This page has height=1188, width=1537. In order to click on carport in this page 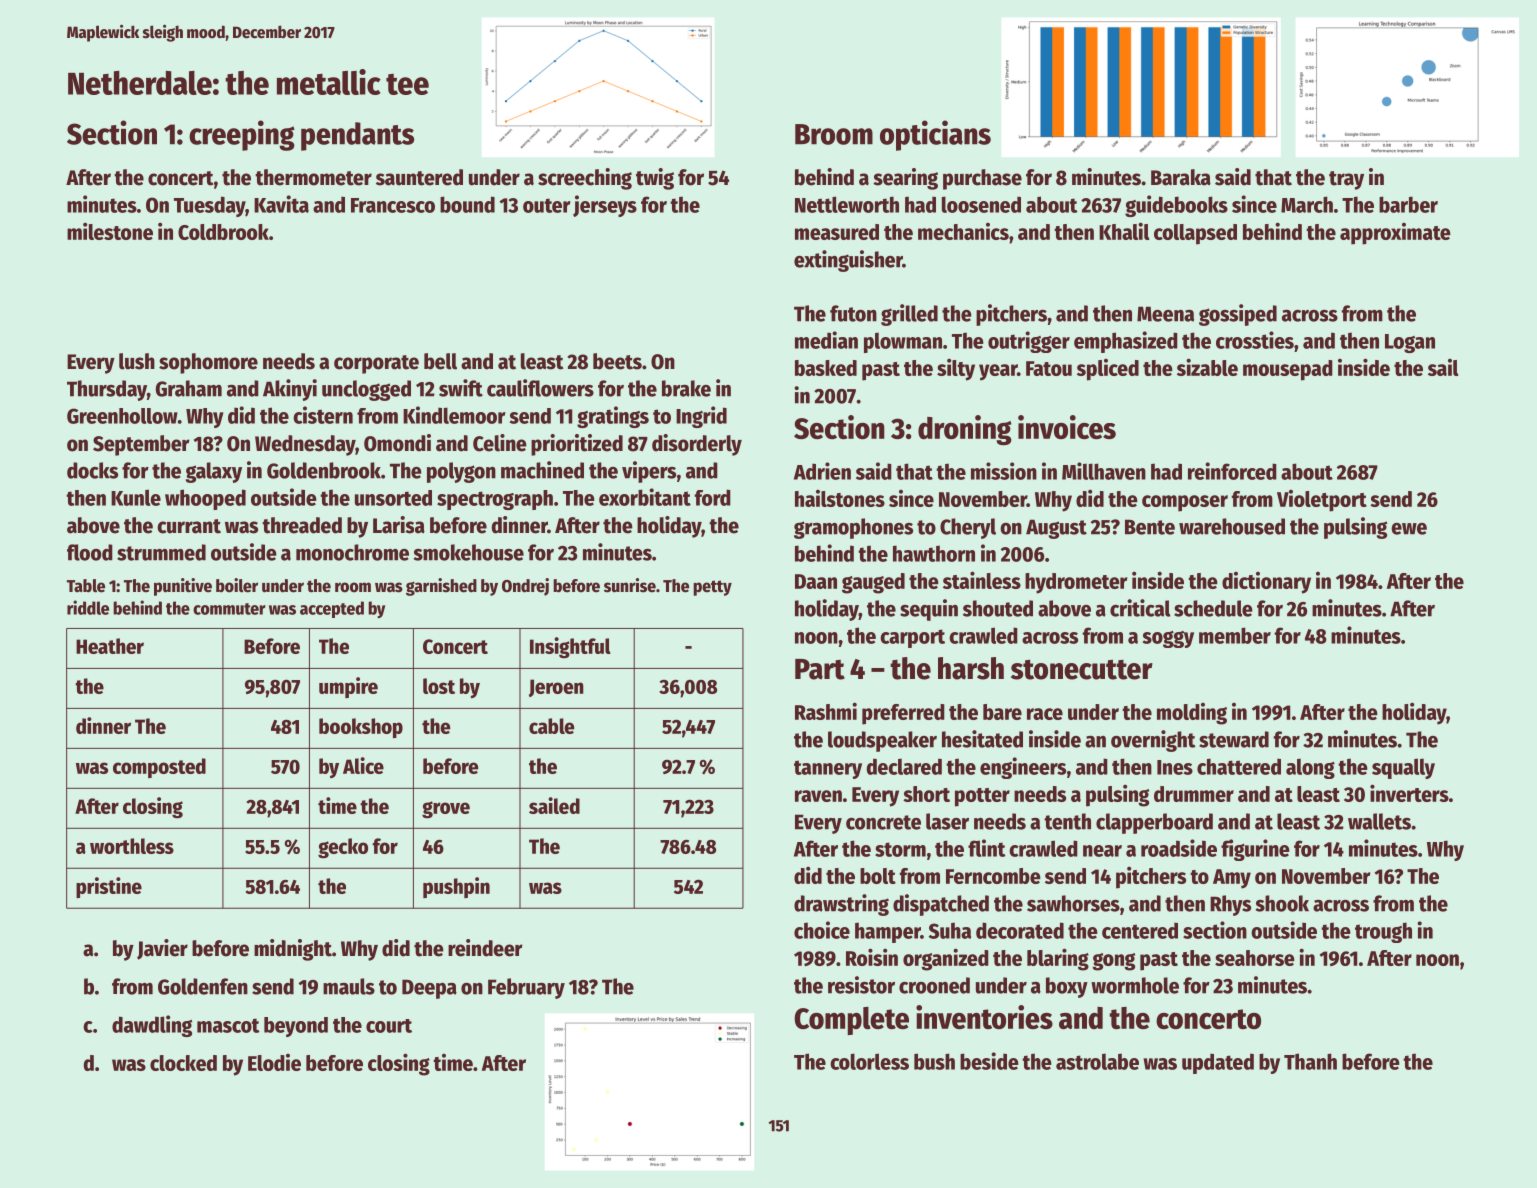, I will do `click(912, 638)`.
